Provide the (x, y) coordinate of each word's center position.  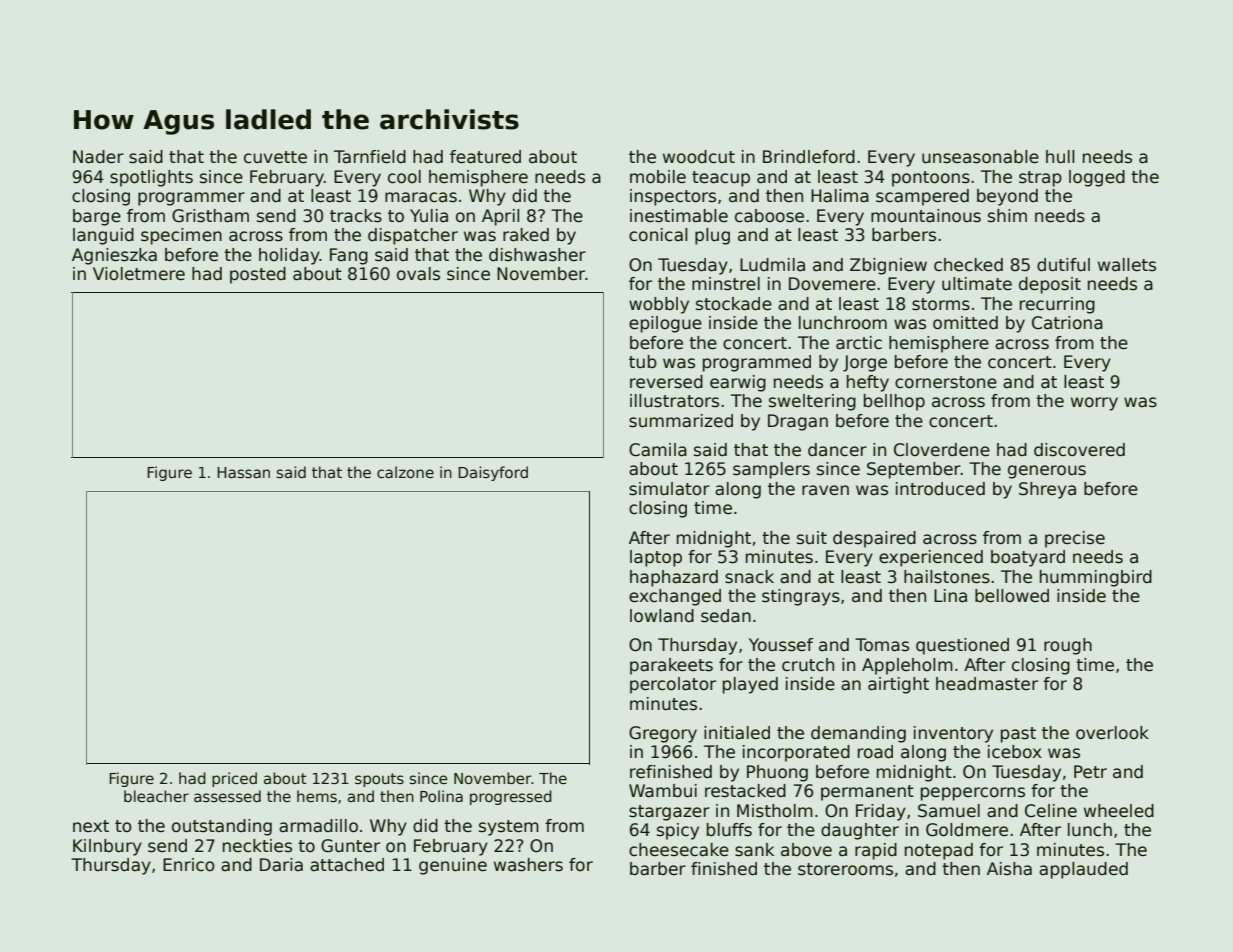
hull (1060, 157)
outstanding (222, 827)
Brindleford (809, 157)
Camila (658, 450)
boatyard (1028, 558)
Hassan (243, 472)
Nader (98, 157)
